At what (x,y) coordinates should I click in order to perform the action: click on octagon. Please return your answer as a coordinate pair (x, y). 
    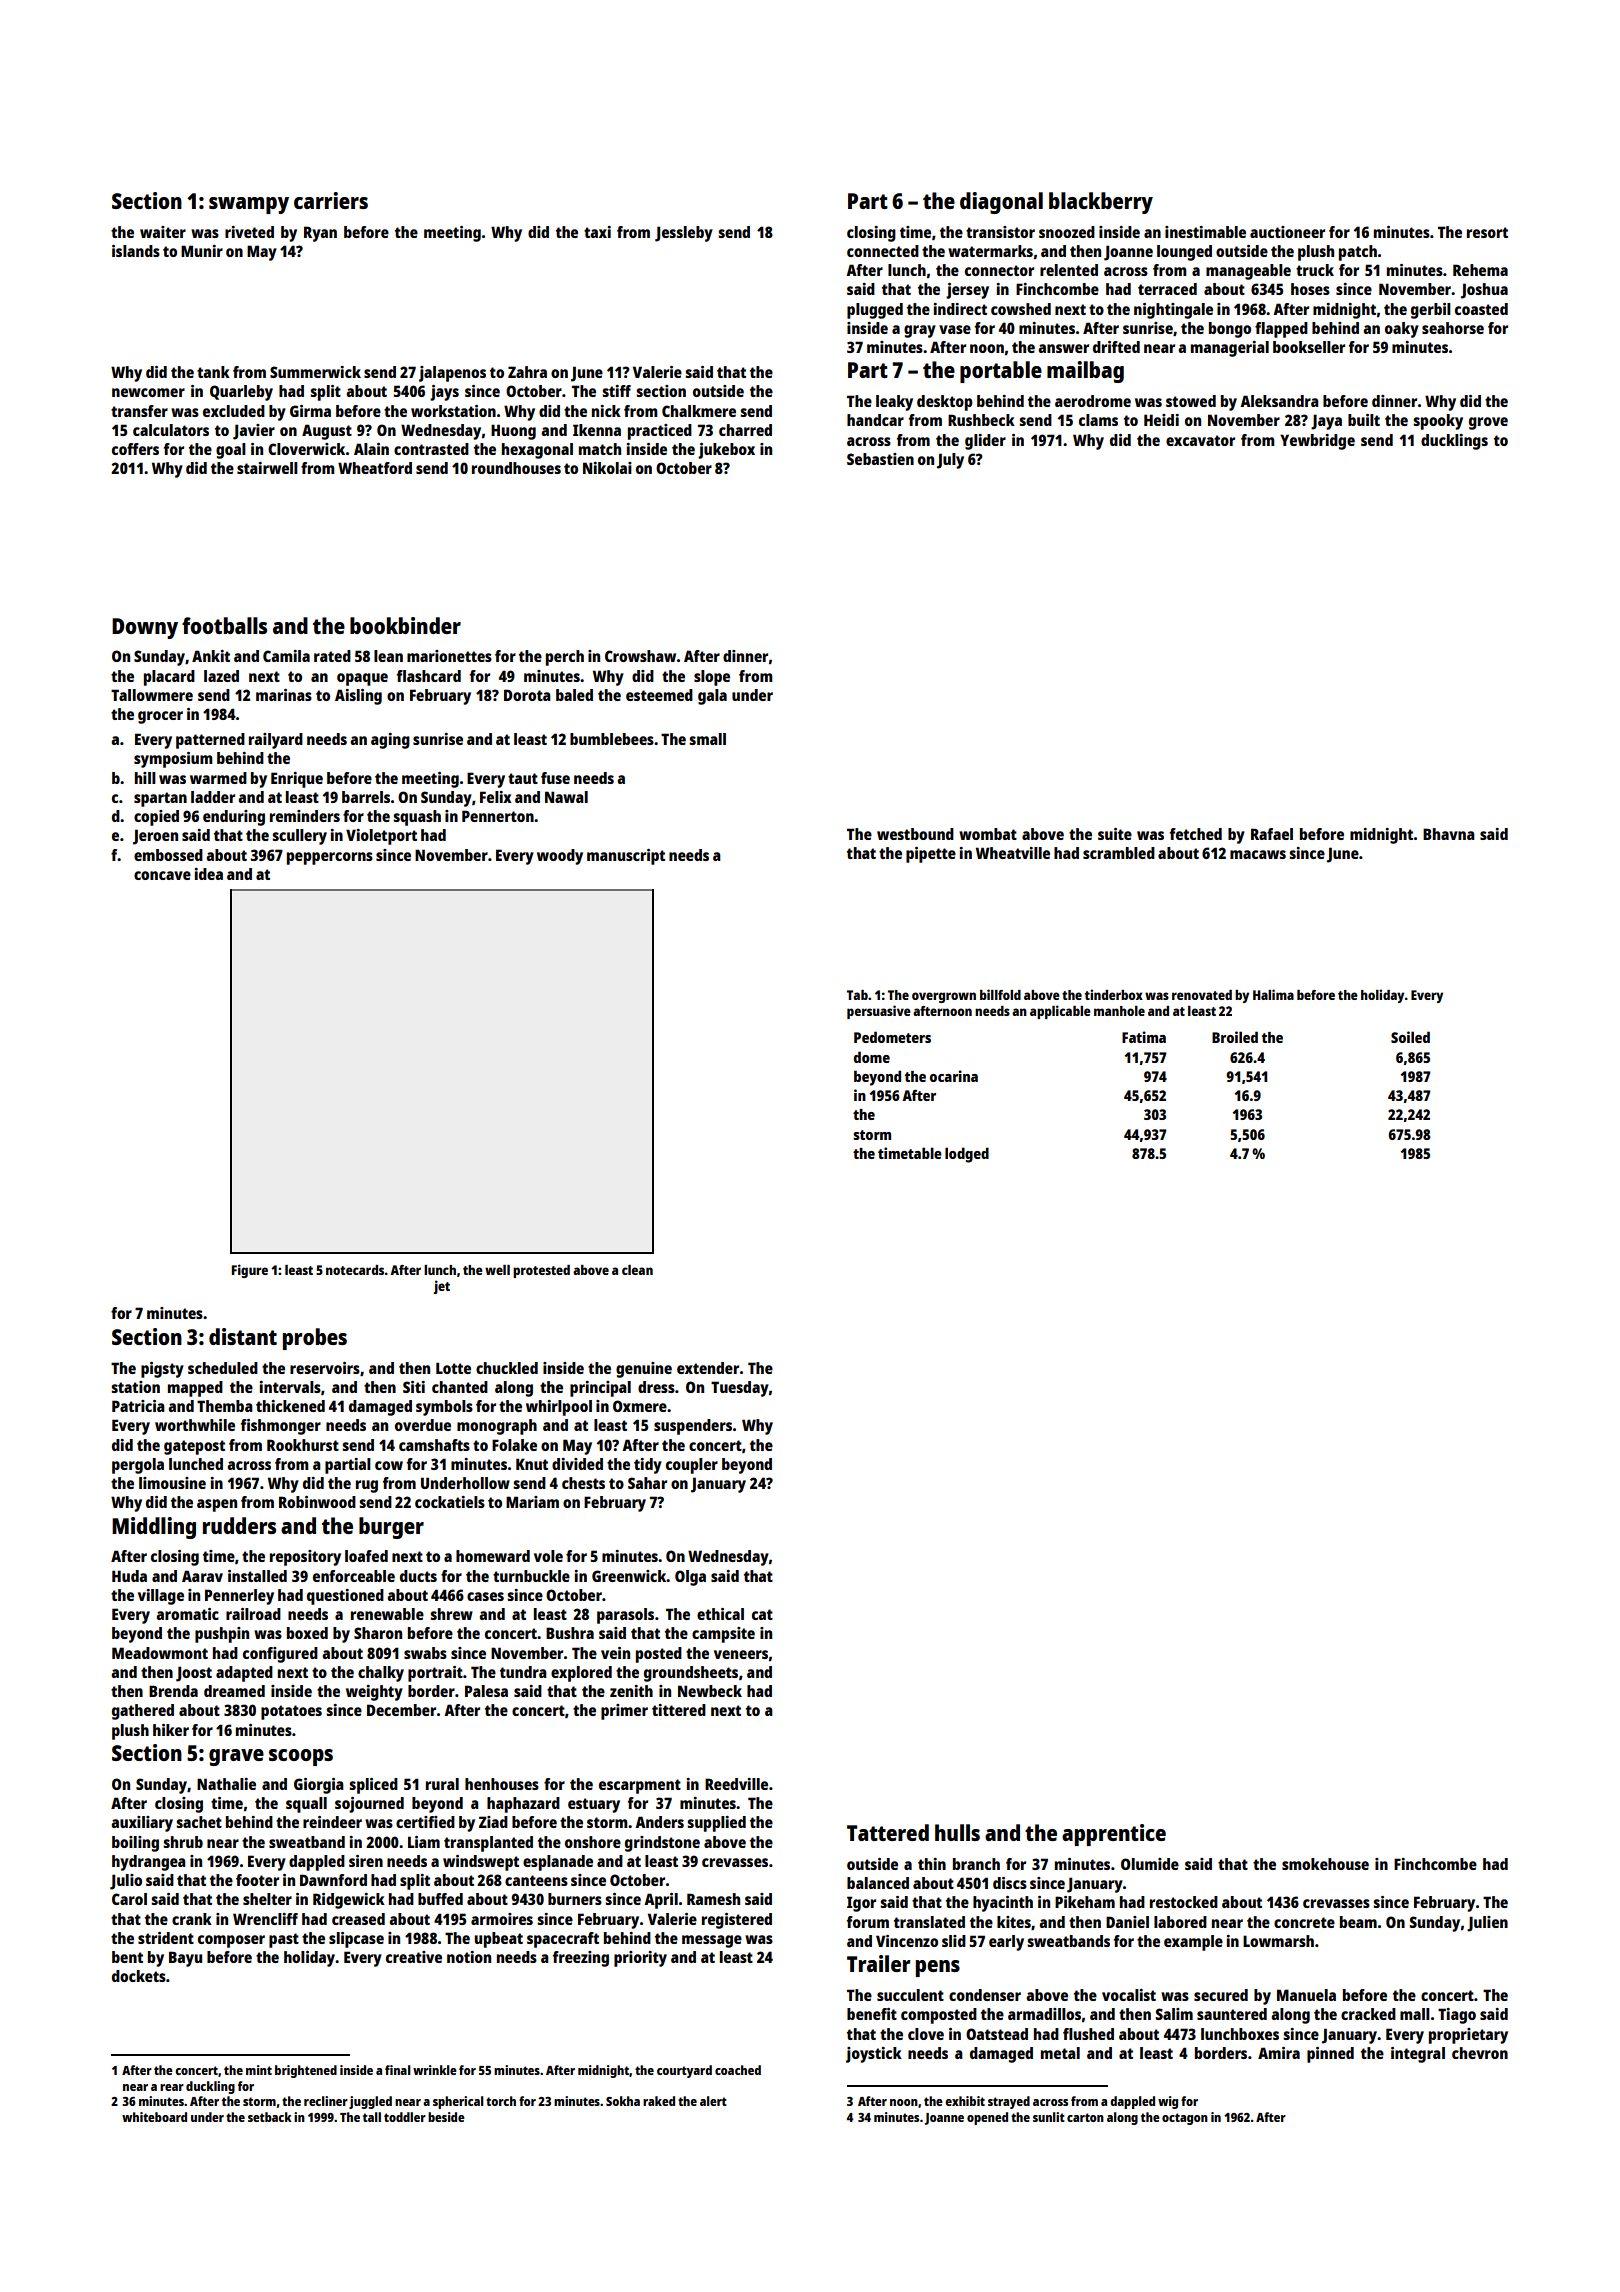
    Looking at the image, I should click on (1185, 2119).
